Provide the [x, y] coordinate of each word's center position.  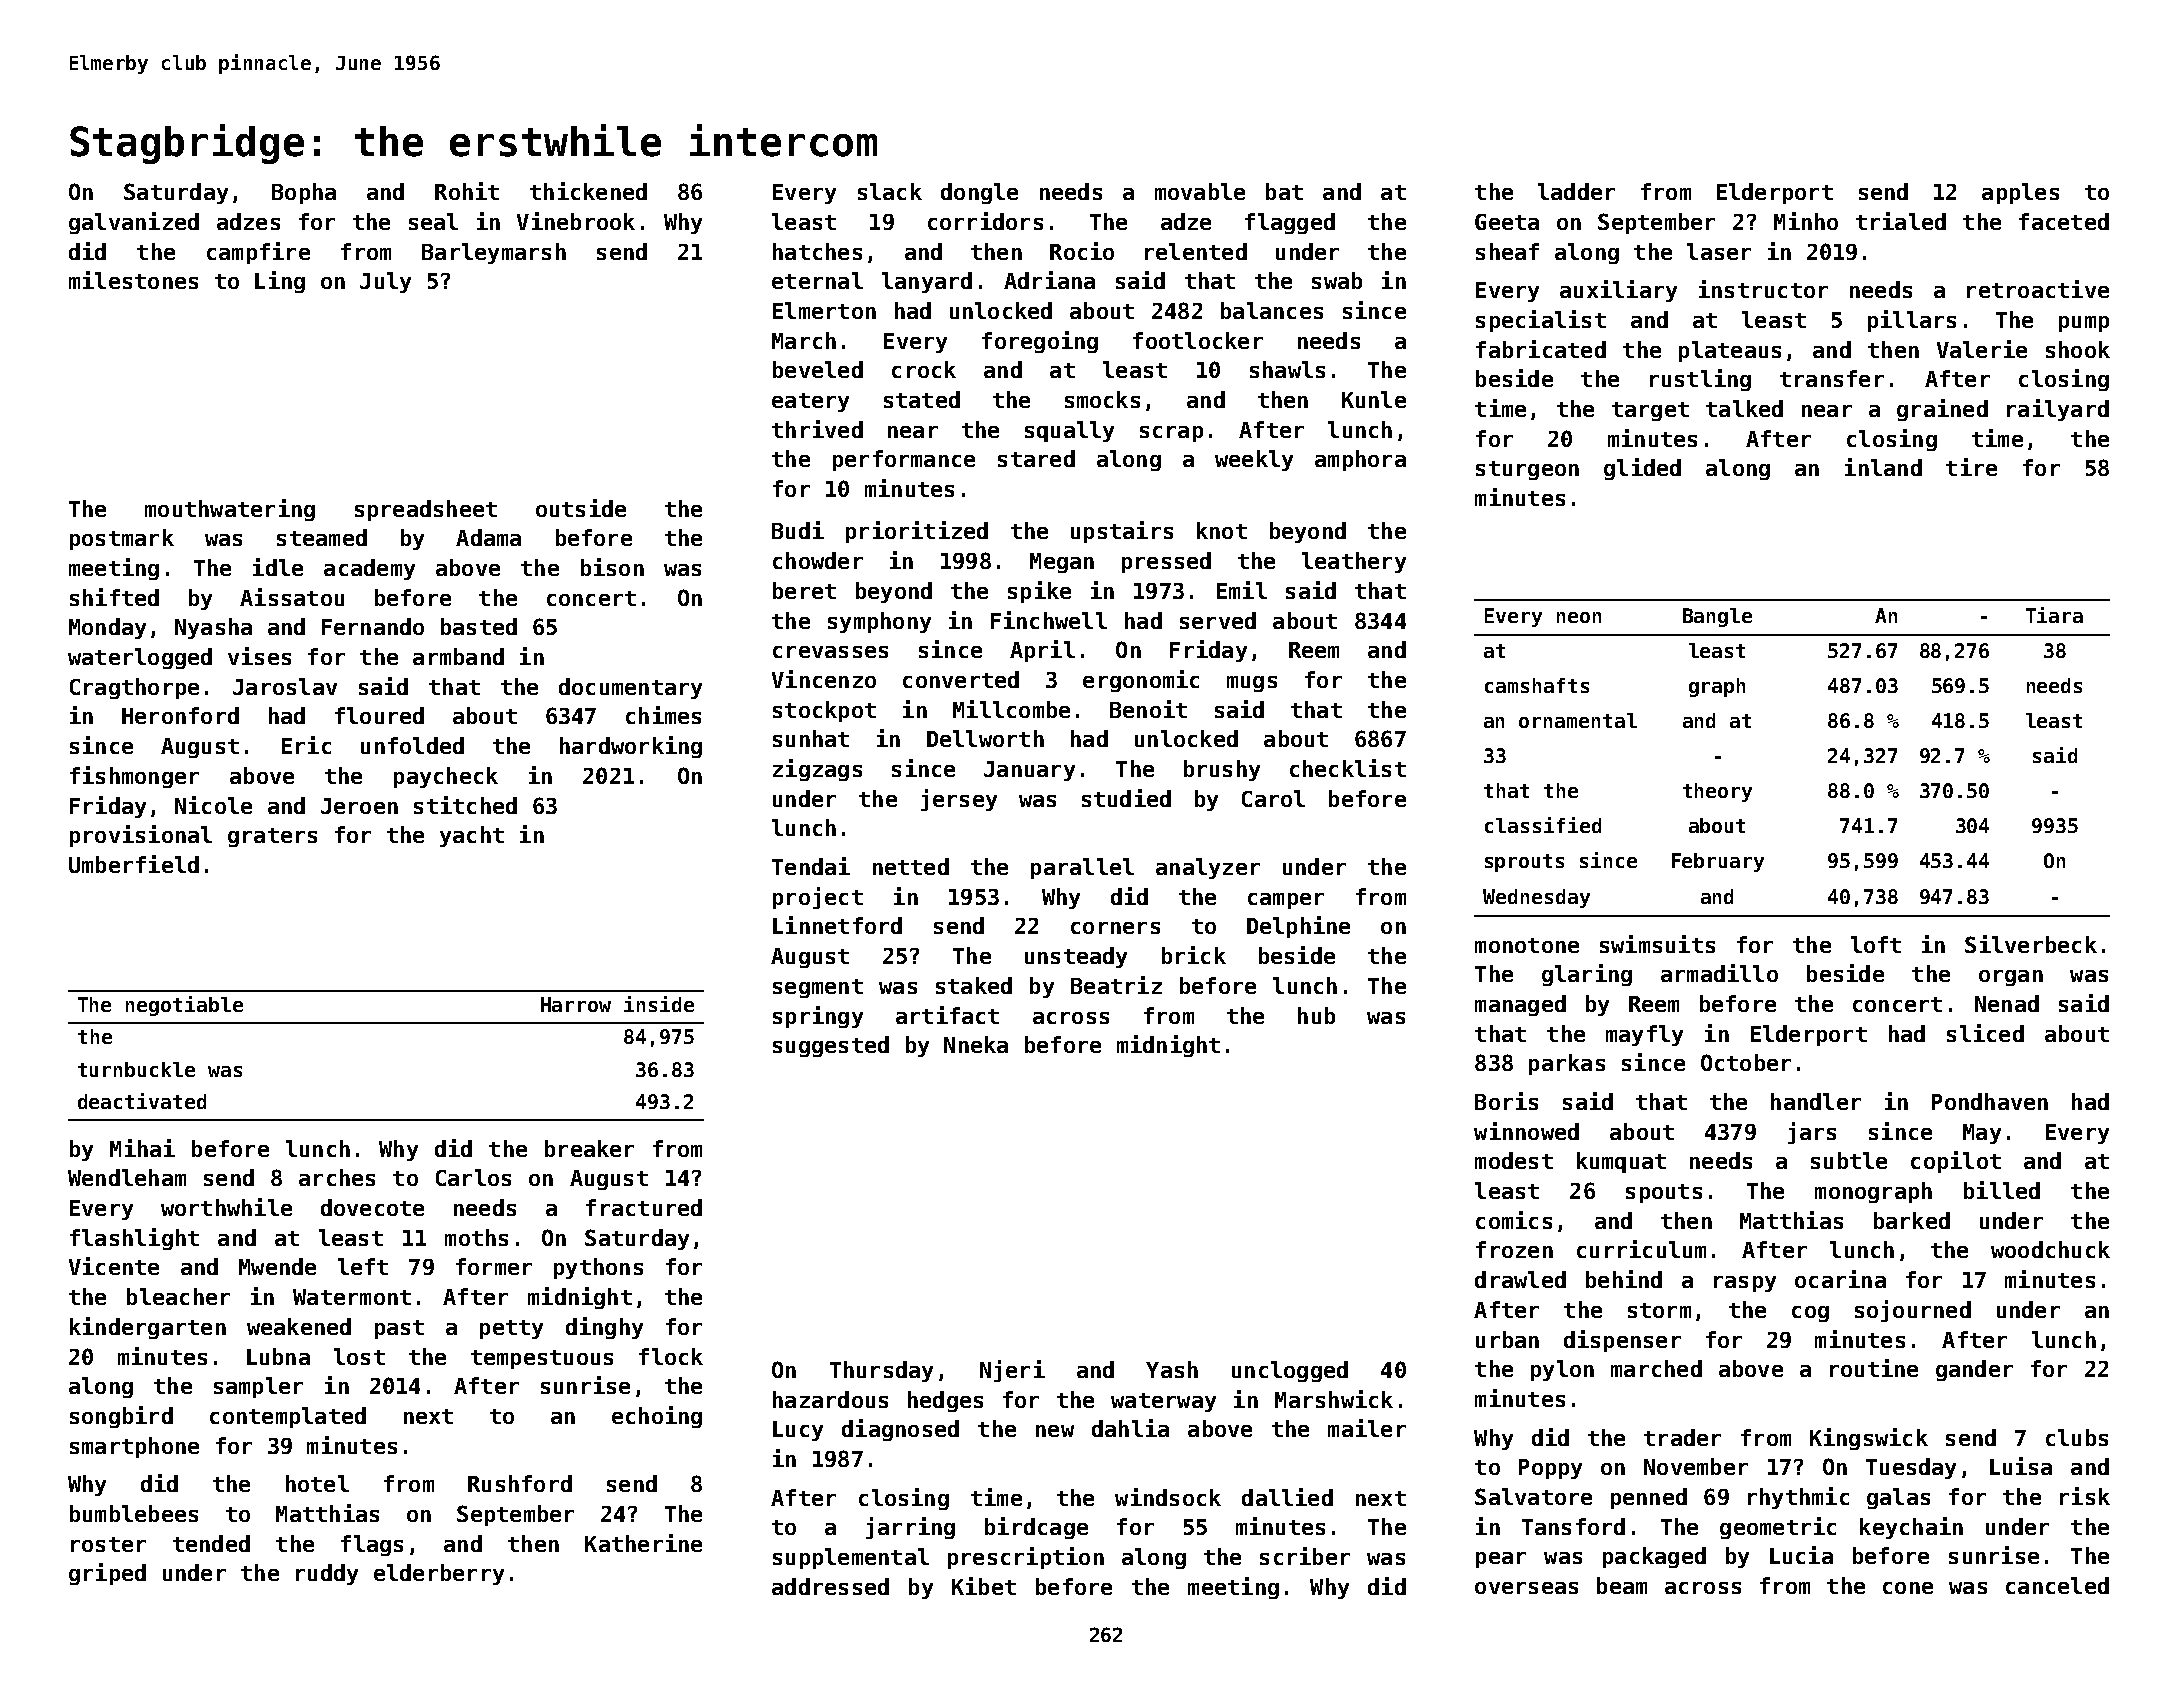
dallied [1287, 1497]
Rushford [520, 1483]
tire [1971, 467]
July [385, 282]
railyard [2058, 410]
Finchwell [1049, 620]
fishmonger [134, 777]
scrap [1171, 434]
